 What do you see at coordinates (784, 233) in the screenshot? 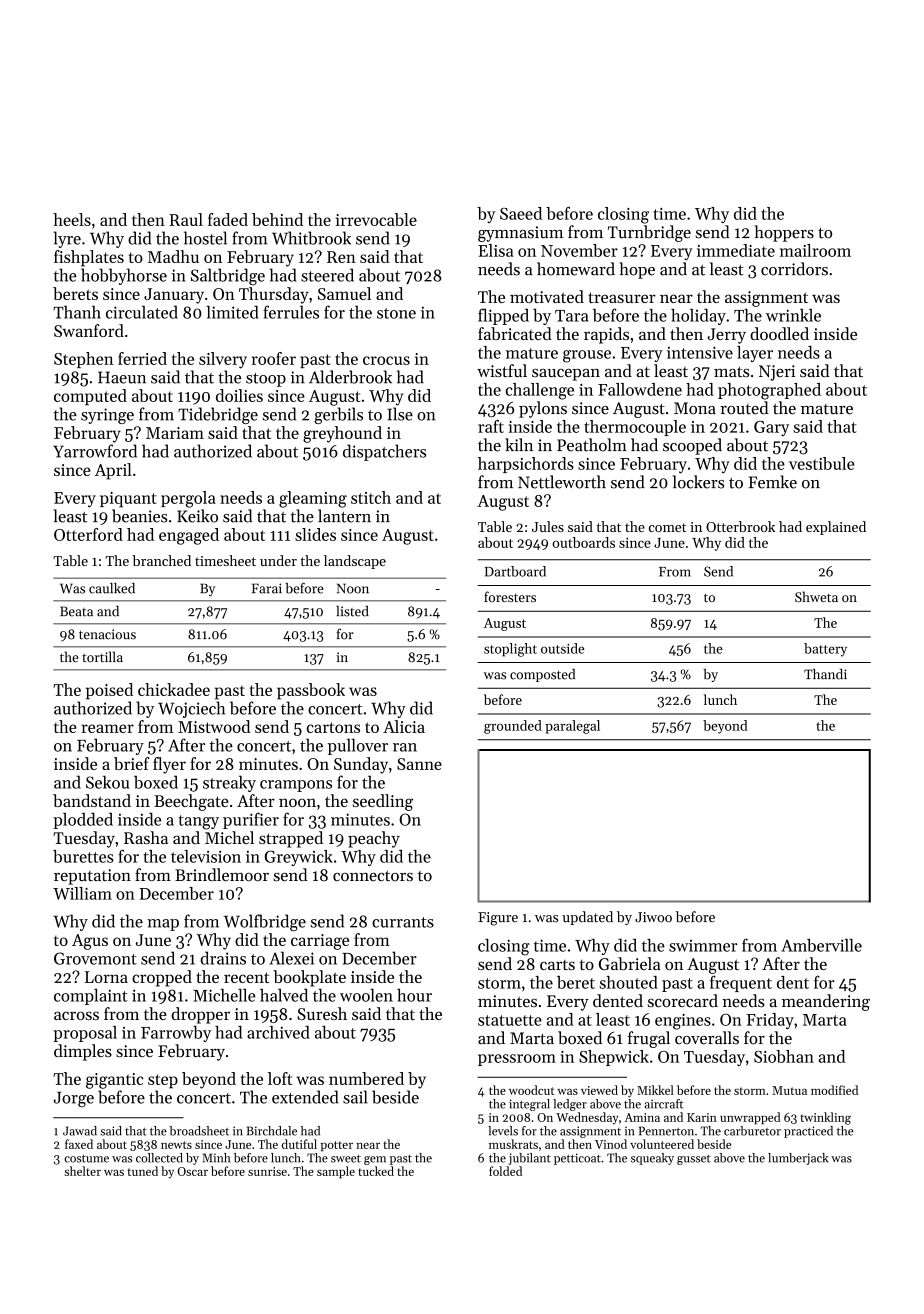
I see `hoppers` at bounding box center [784, 233].
